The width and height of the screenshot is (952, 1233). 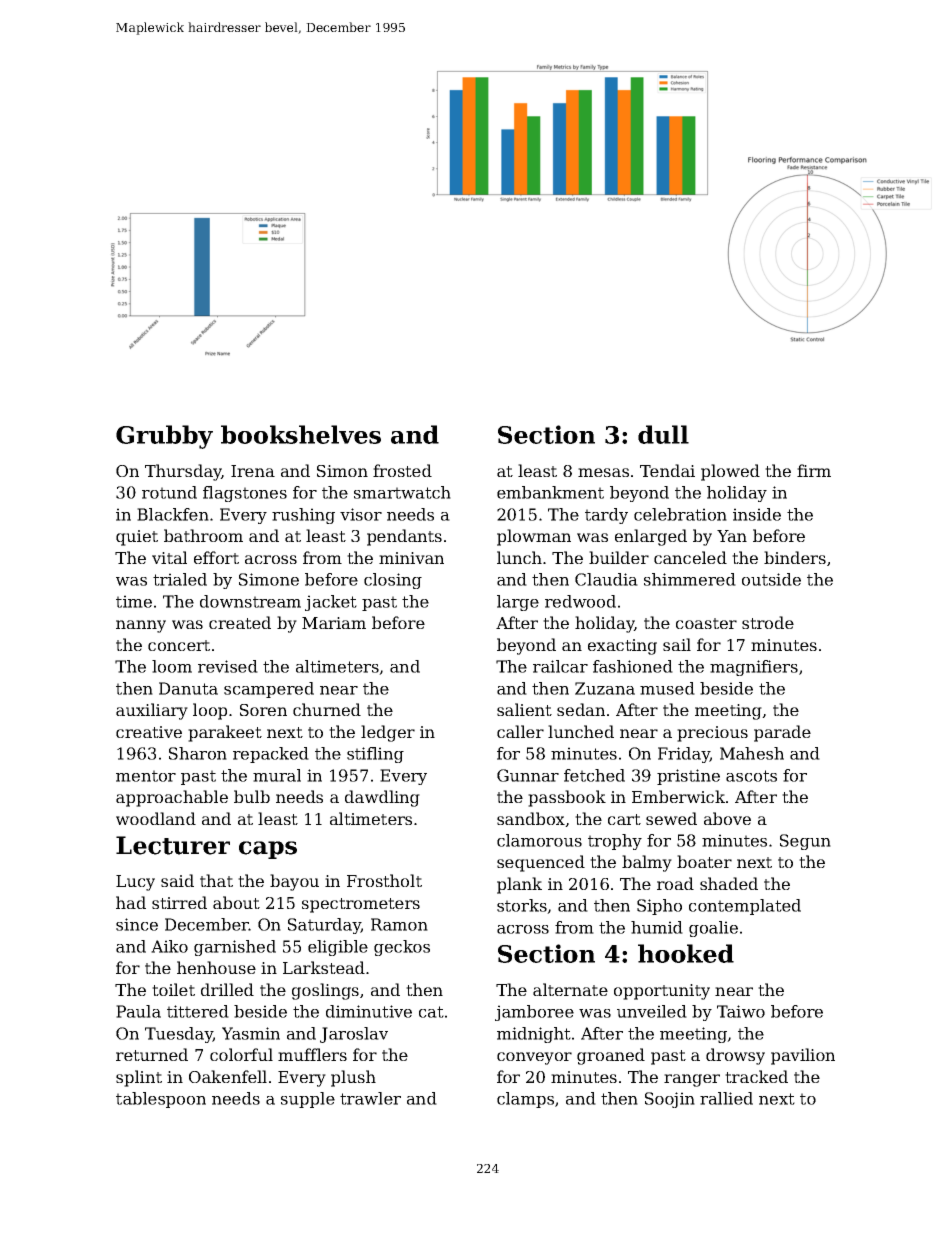 What do you see at coordinates (164, 437) in the screenshot?
I see `Grubby` at bounding box center [164, 437].
